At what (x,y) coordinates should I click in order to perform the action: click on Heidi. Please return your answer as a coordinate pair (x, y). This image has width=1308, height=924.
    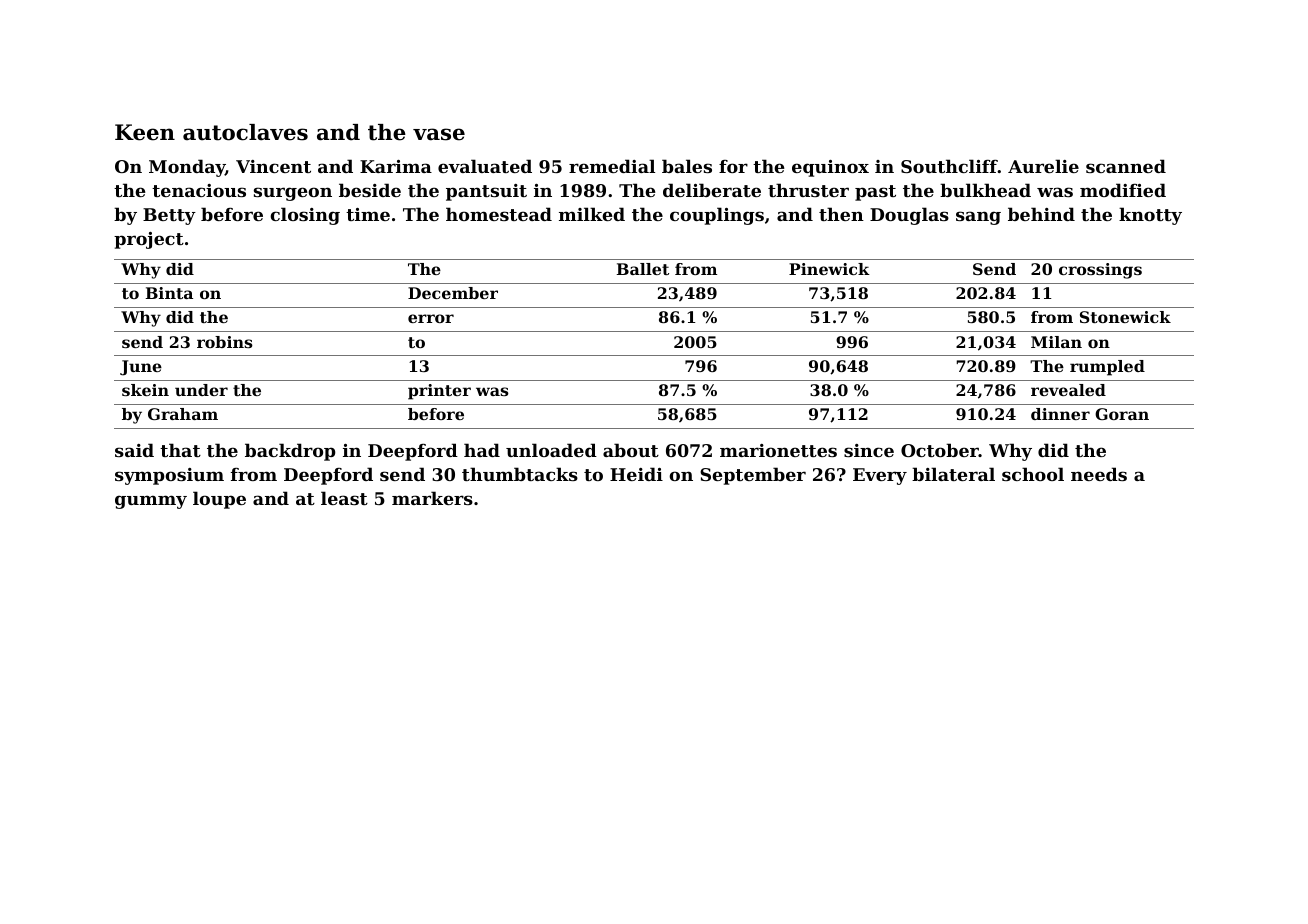
    Looking at the image, I should click on (636, 474).
